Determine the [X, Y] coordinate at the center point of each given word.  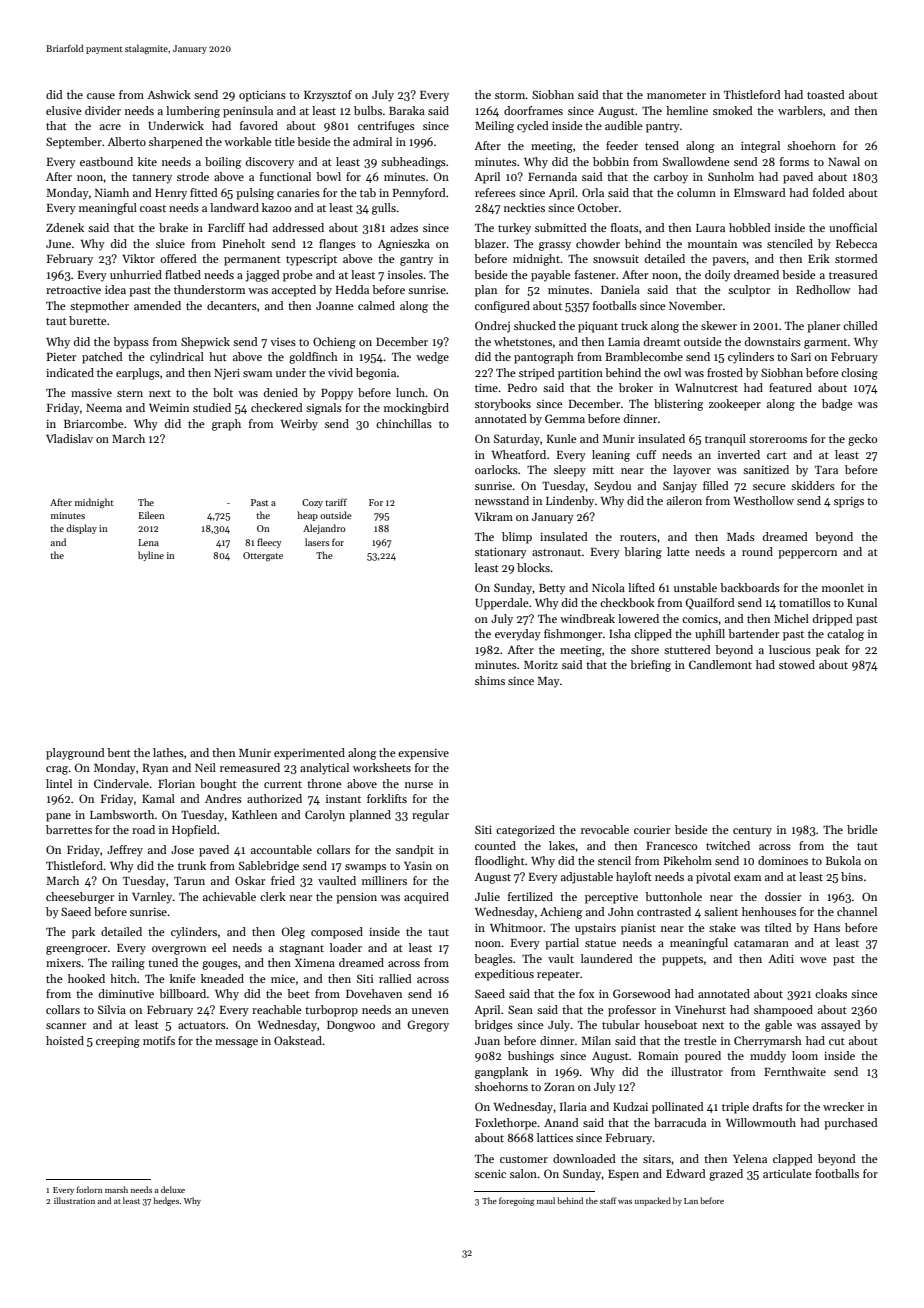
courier [652, 829]
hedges [166, 1201]
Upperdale [502, 604]
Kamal [158, 798]
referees [495, 192]
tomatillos [805, 602]
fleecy [269, 543]
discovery [270, 163]
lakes [562, 845]
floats [625, 227]
